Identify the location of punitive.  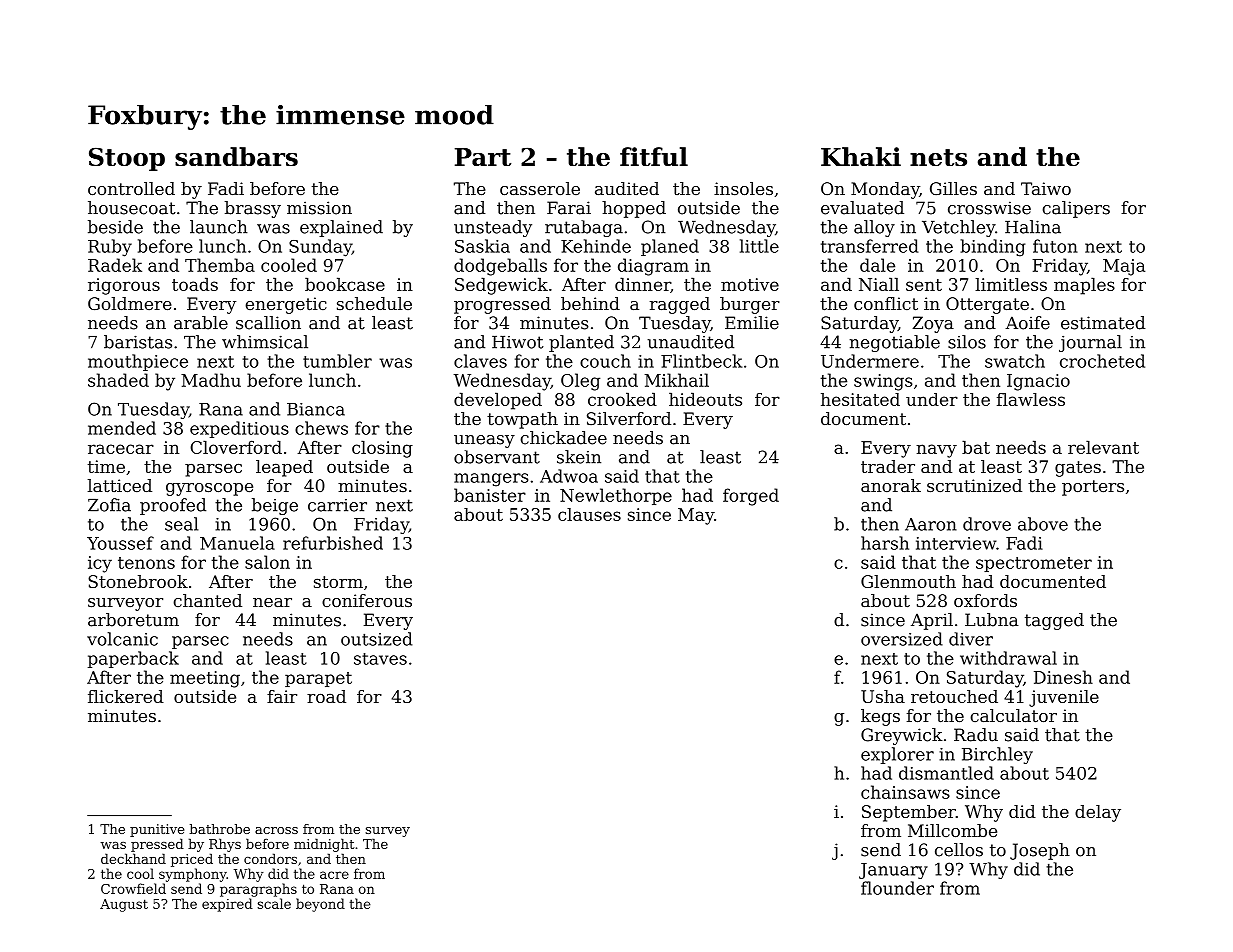
(157, 830).
